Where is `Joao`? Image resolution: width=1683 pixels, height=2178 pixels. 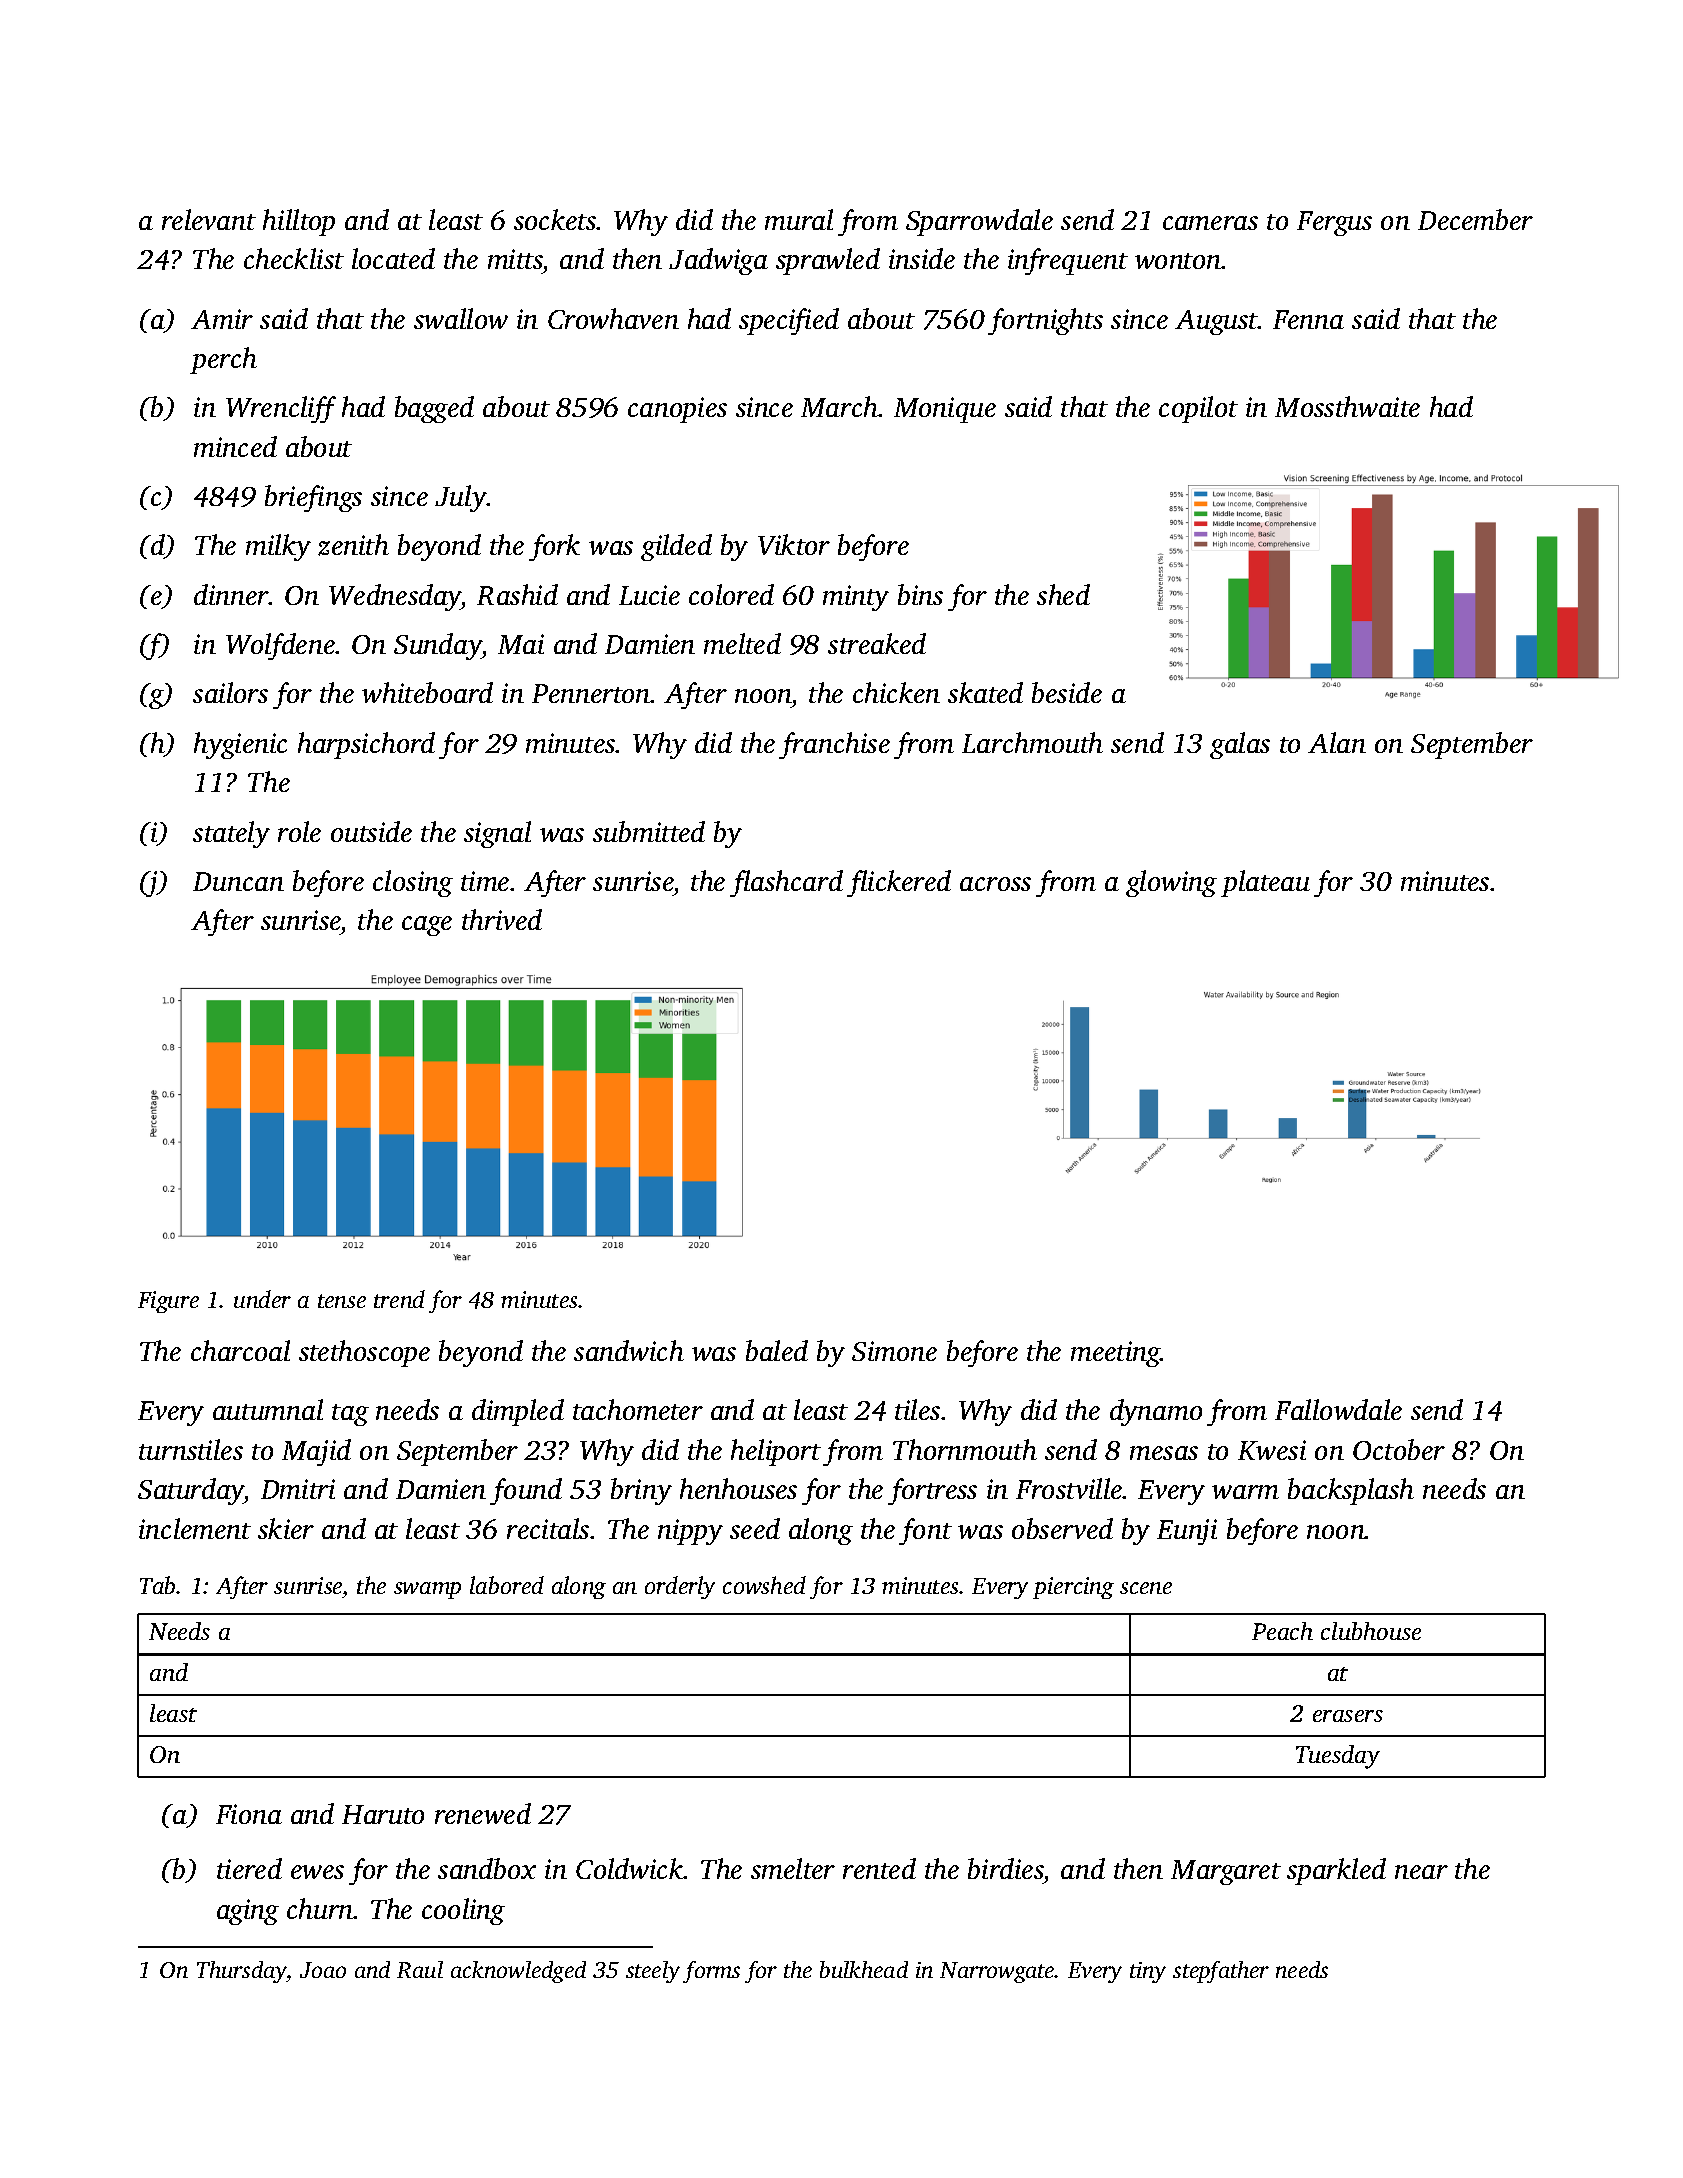 Joao is located at coordinates (323, 1970).
